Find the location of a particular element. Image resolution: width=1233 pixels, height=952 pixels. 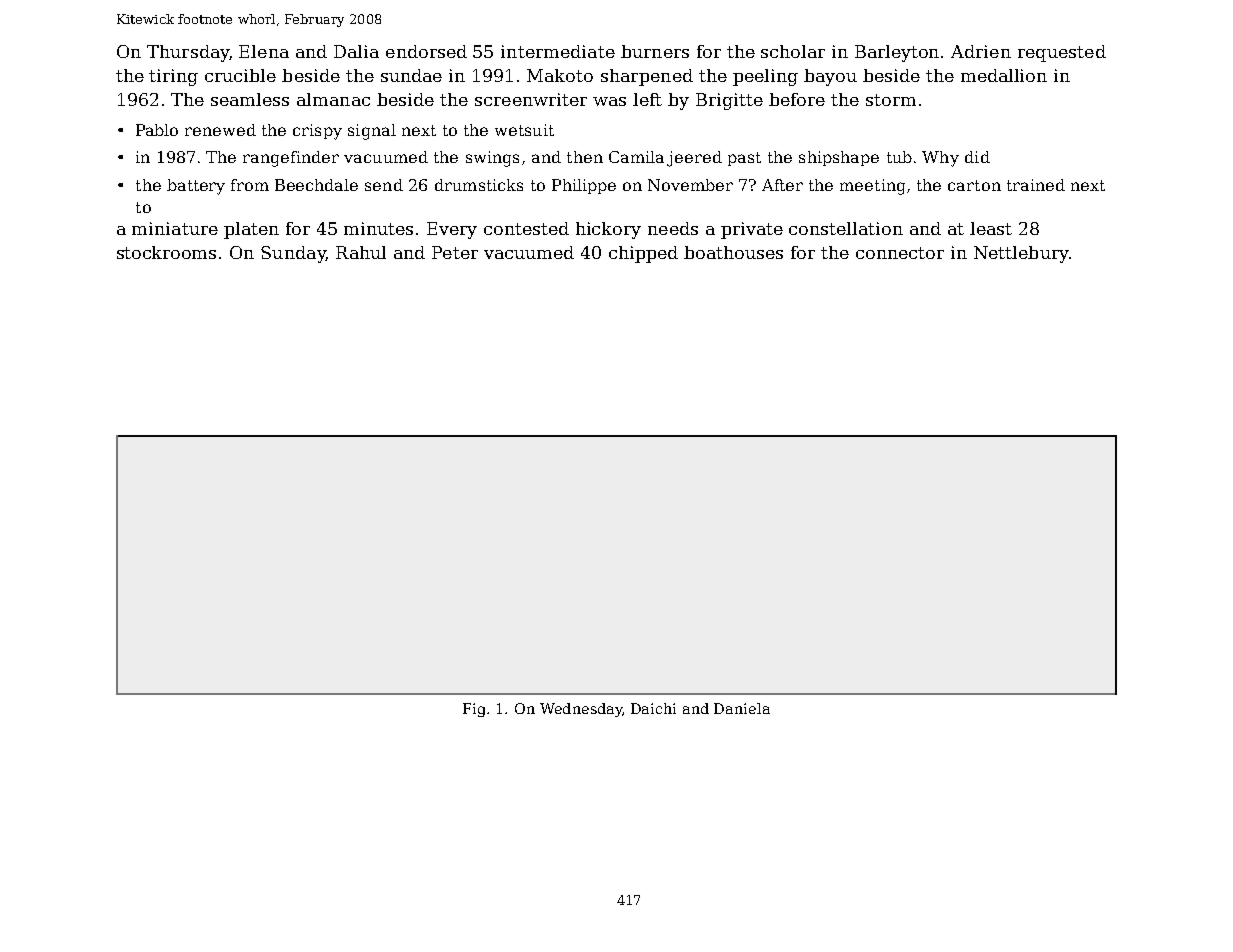

Daniela is located at coordinates (742, 708).
